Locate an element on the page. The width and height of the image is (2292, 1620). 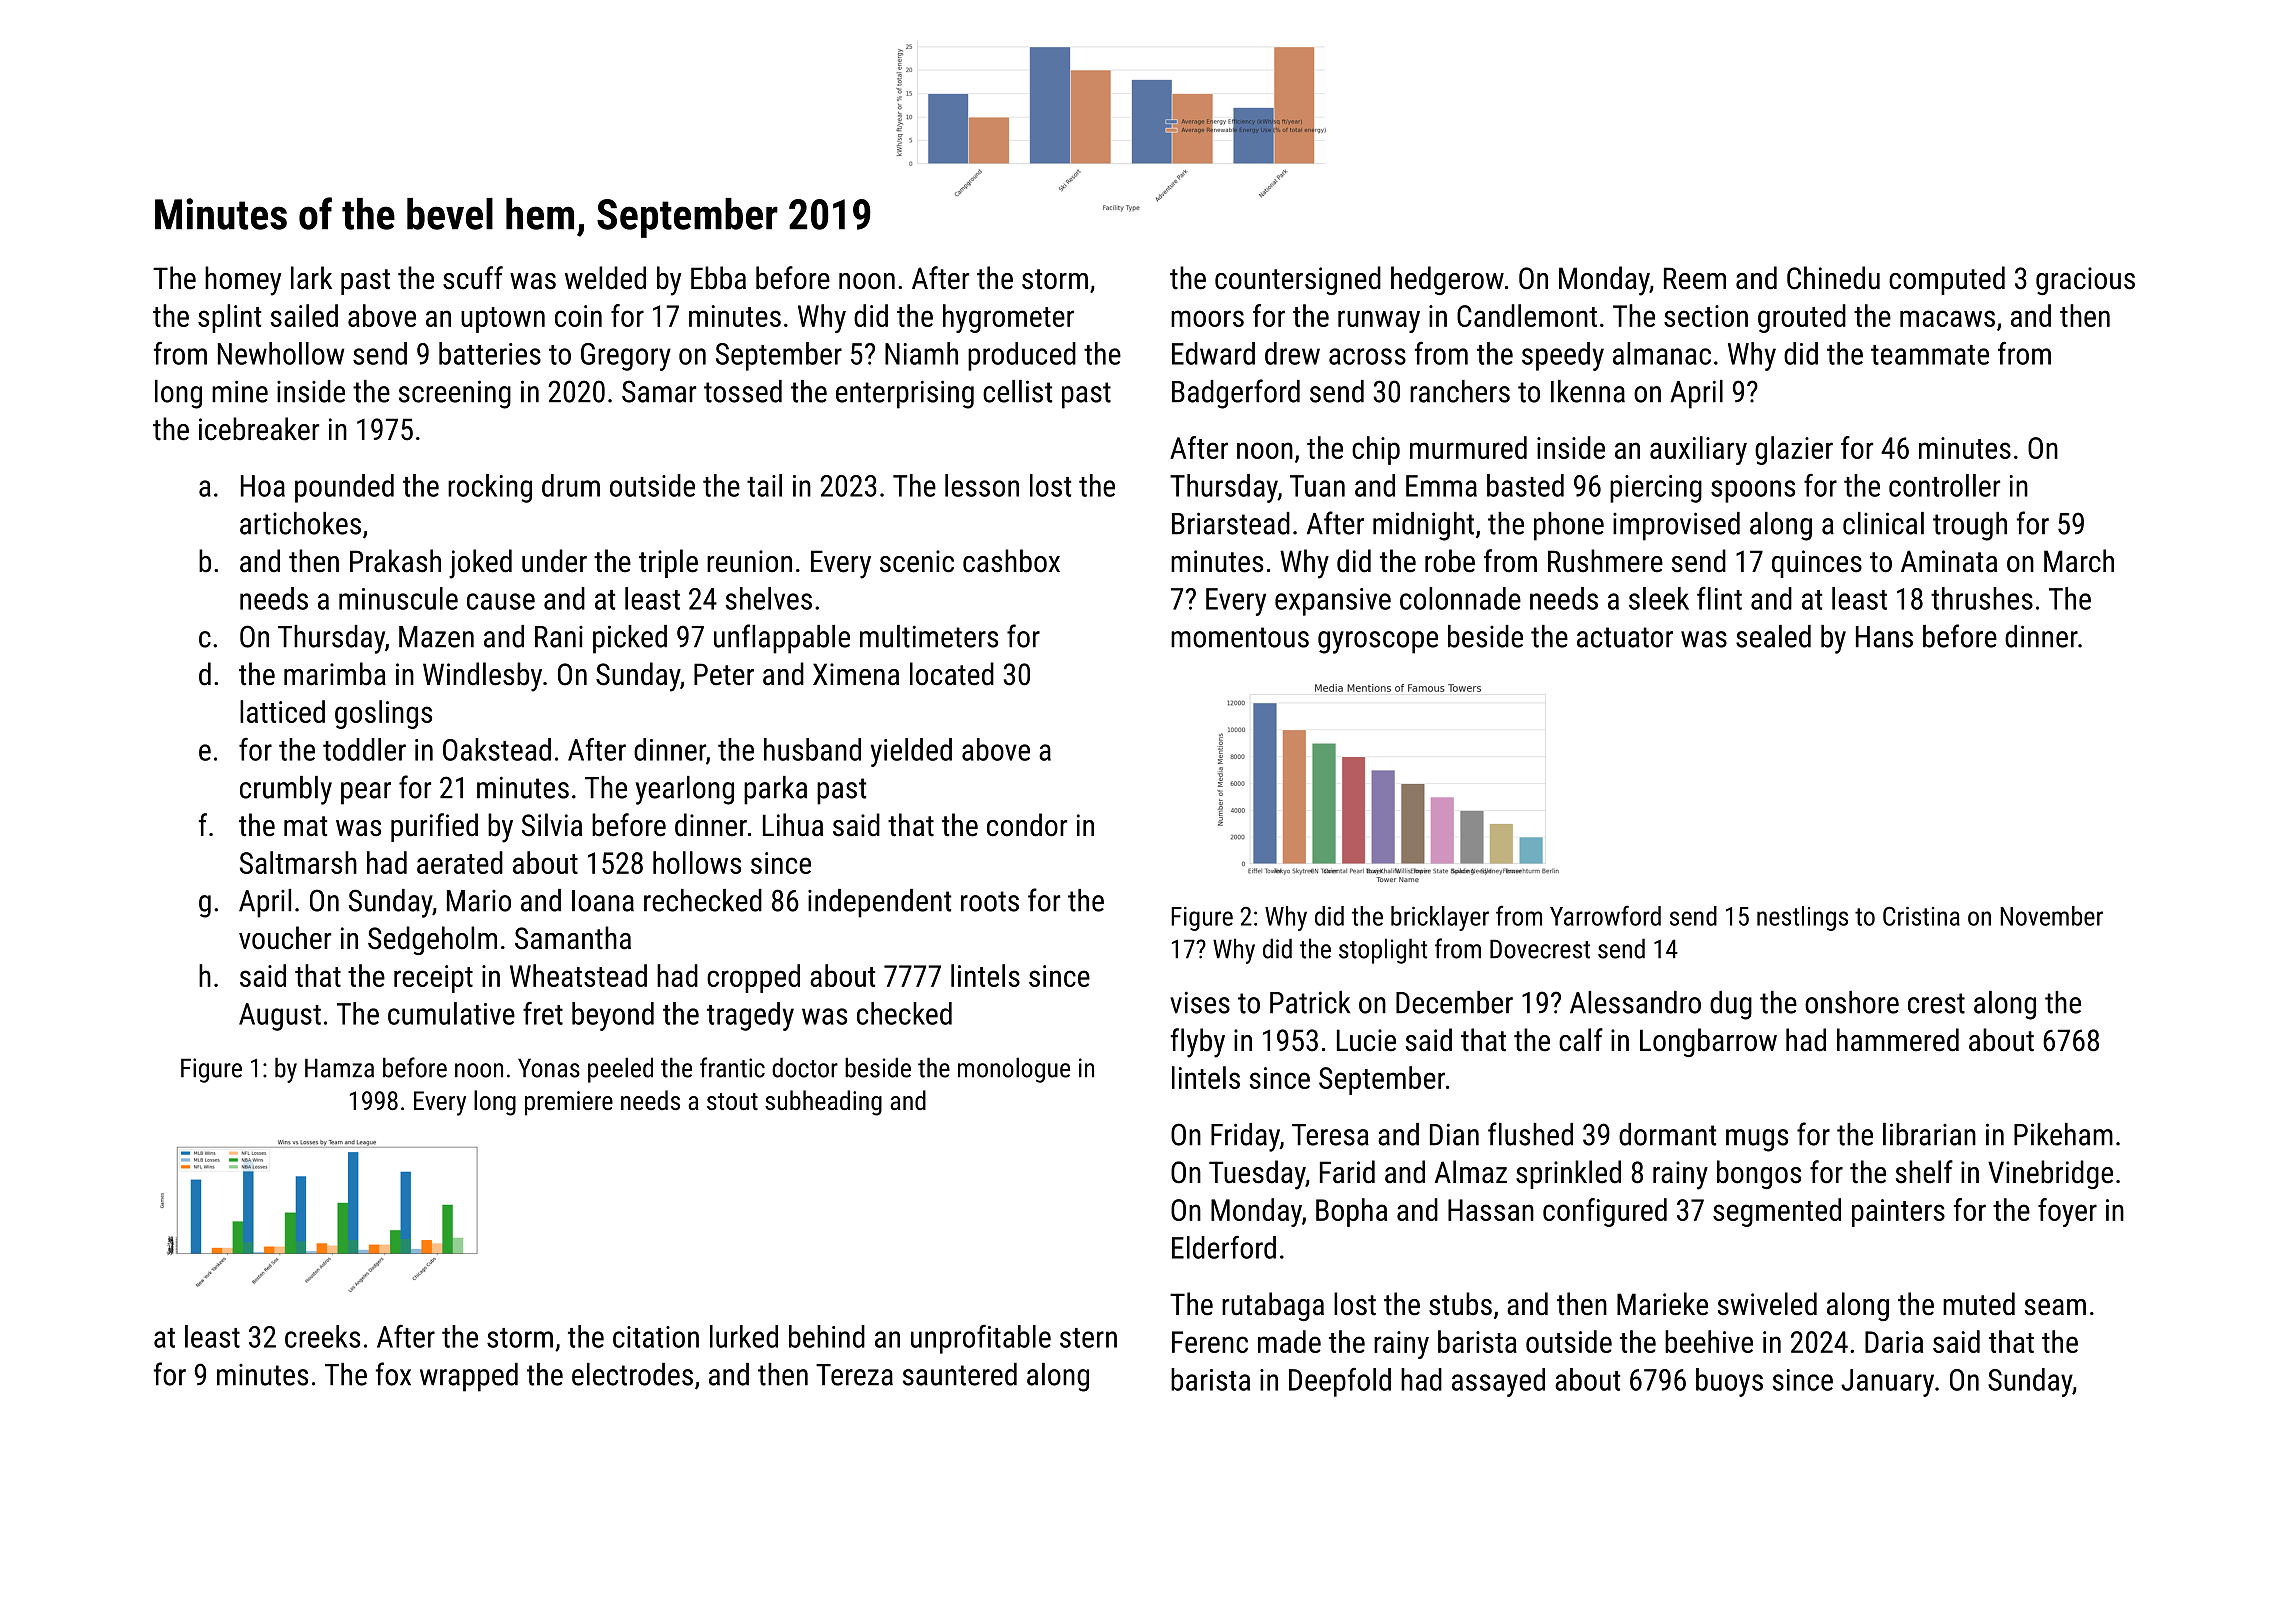
Niamh is located at coordinates (921, 353).
